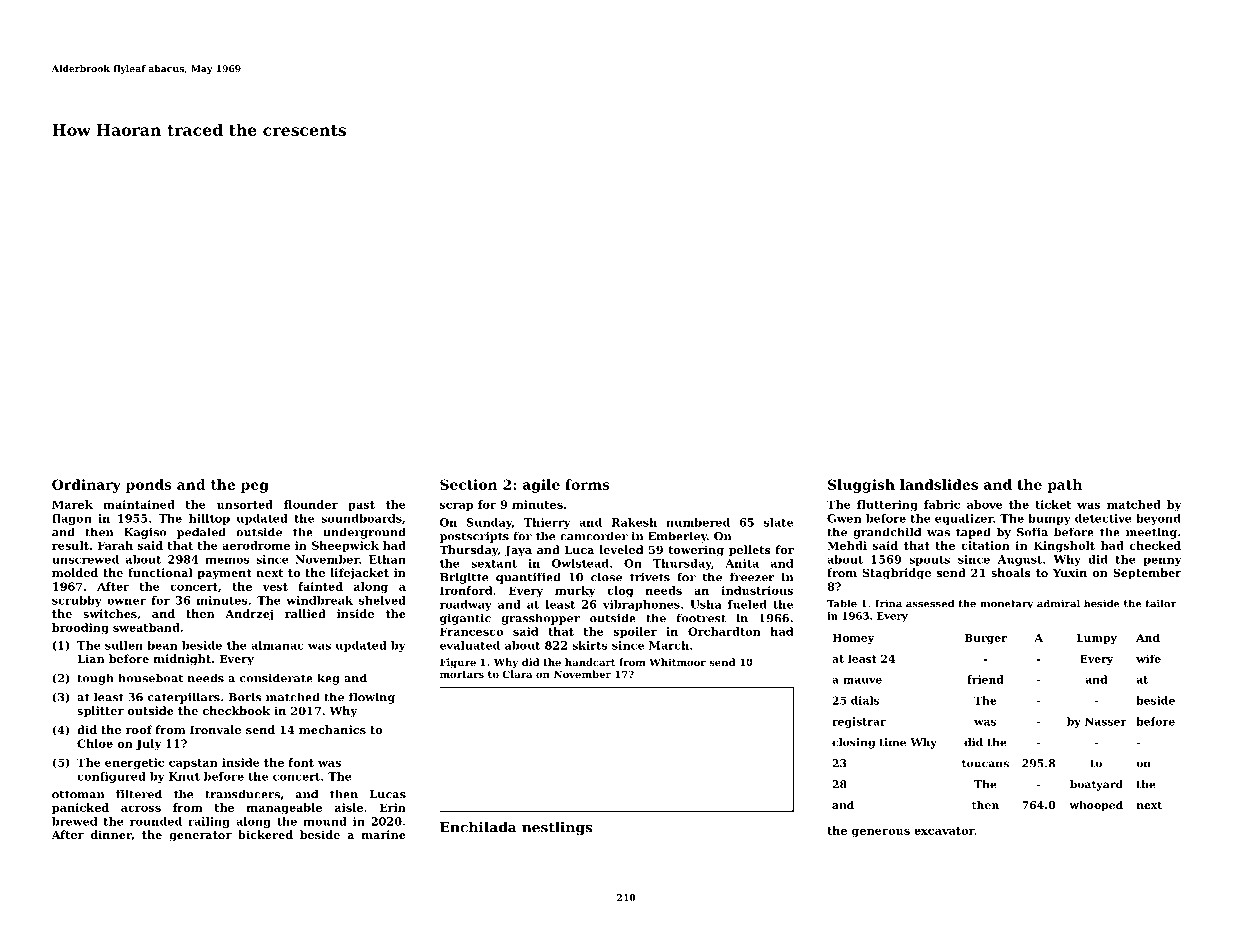  Describe the element at coordinates (541, 486) in the screenshot. I see `agile` at that location.
